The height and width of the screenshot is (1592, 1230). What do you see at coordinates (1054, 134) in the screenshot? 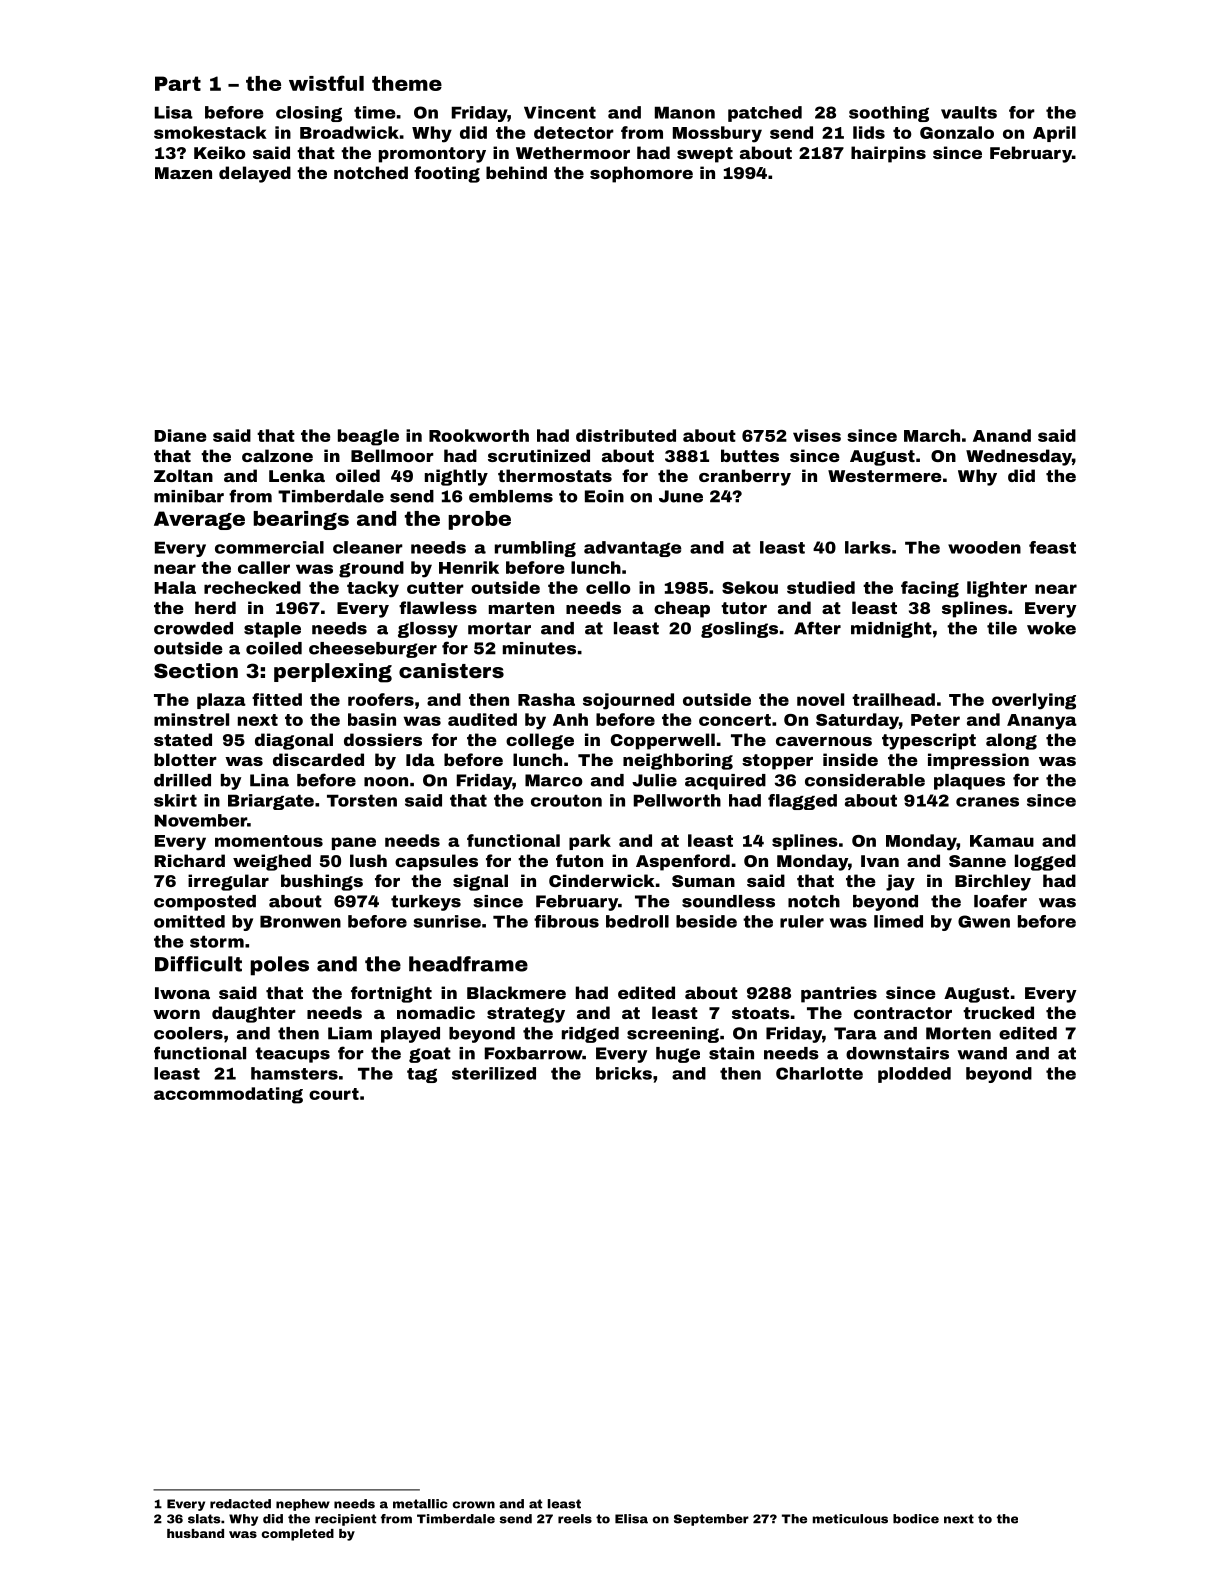
I see `April` at bounding box center [1054, 134].
